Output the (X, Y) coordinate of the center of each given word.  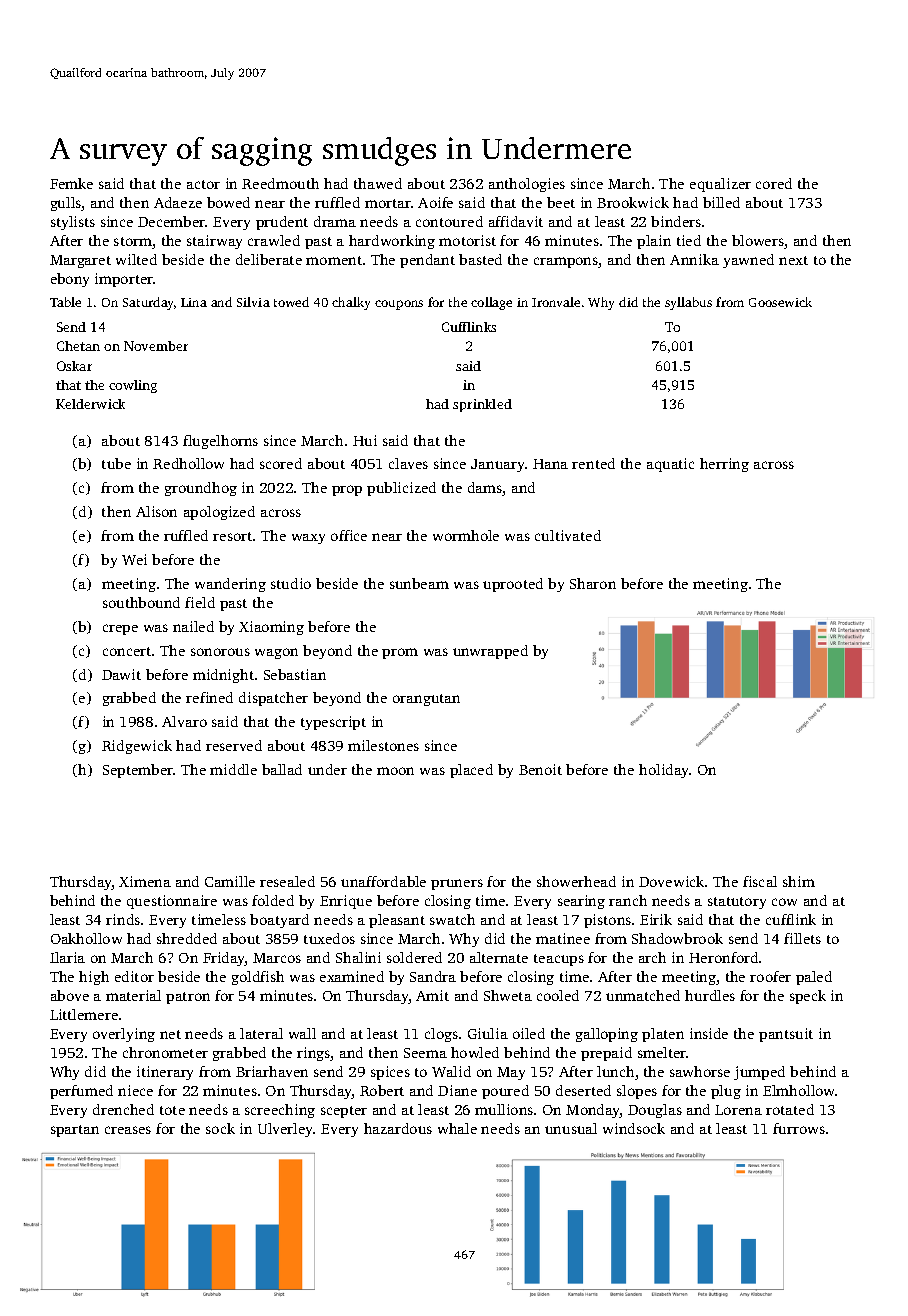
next (793, 260)
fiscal (760, 881)
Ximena (145, 881)
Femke (71, 183)
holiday (663, 771)
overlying (124, 1035)
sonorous (220, 652)
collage (491, 303)
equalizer (720, 185)
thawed (378, 183)
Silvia (253, 302)
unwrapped (490, 652)
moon (395, 771)
